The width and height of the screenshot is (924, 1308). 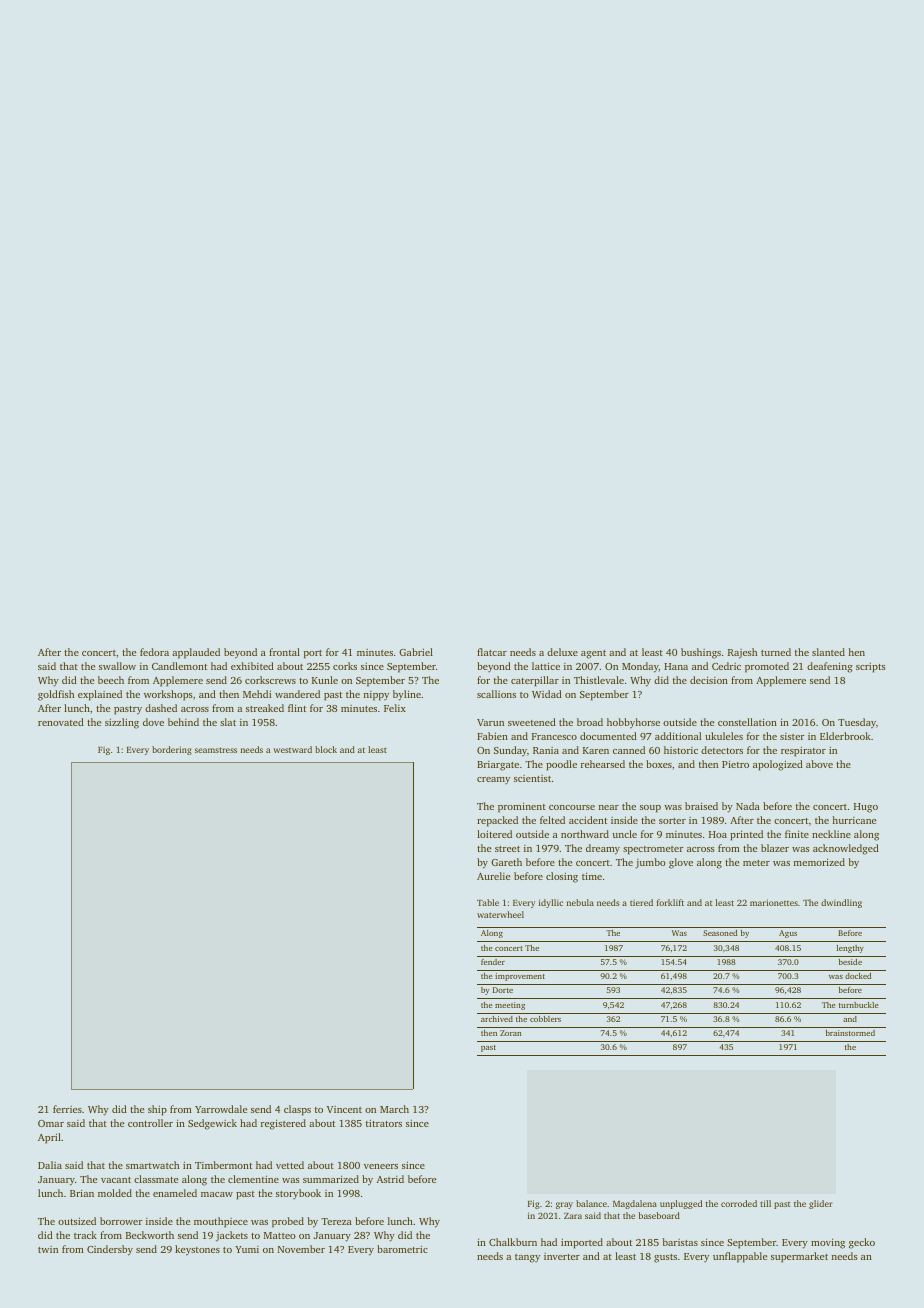 I want to click on sorter, so click(x=672, y=821).
